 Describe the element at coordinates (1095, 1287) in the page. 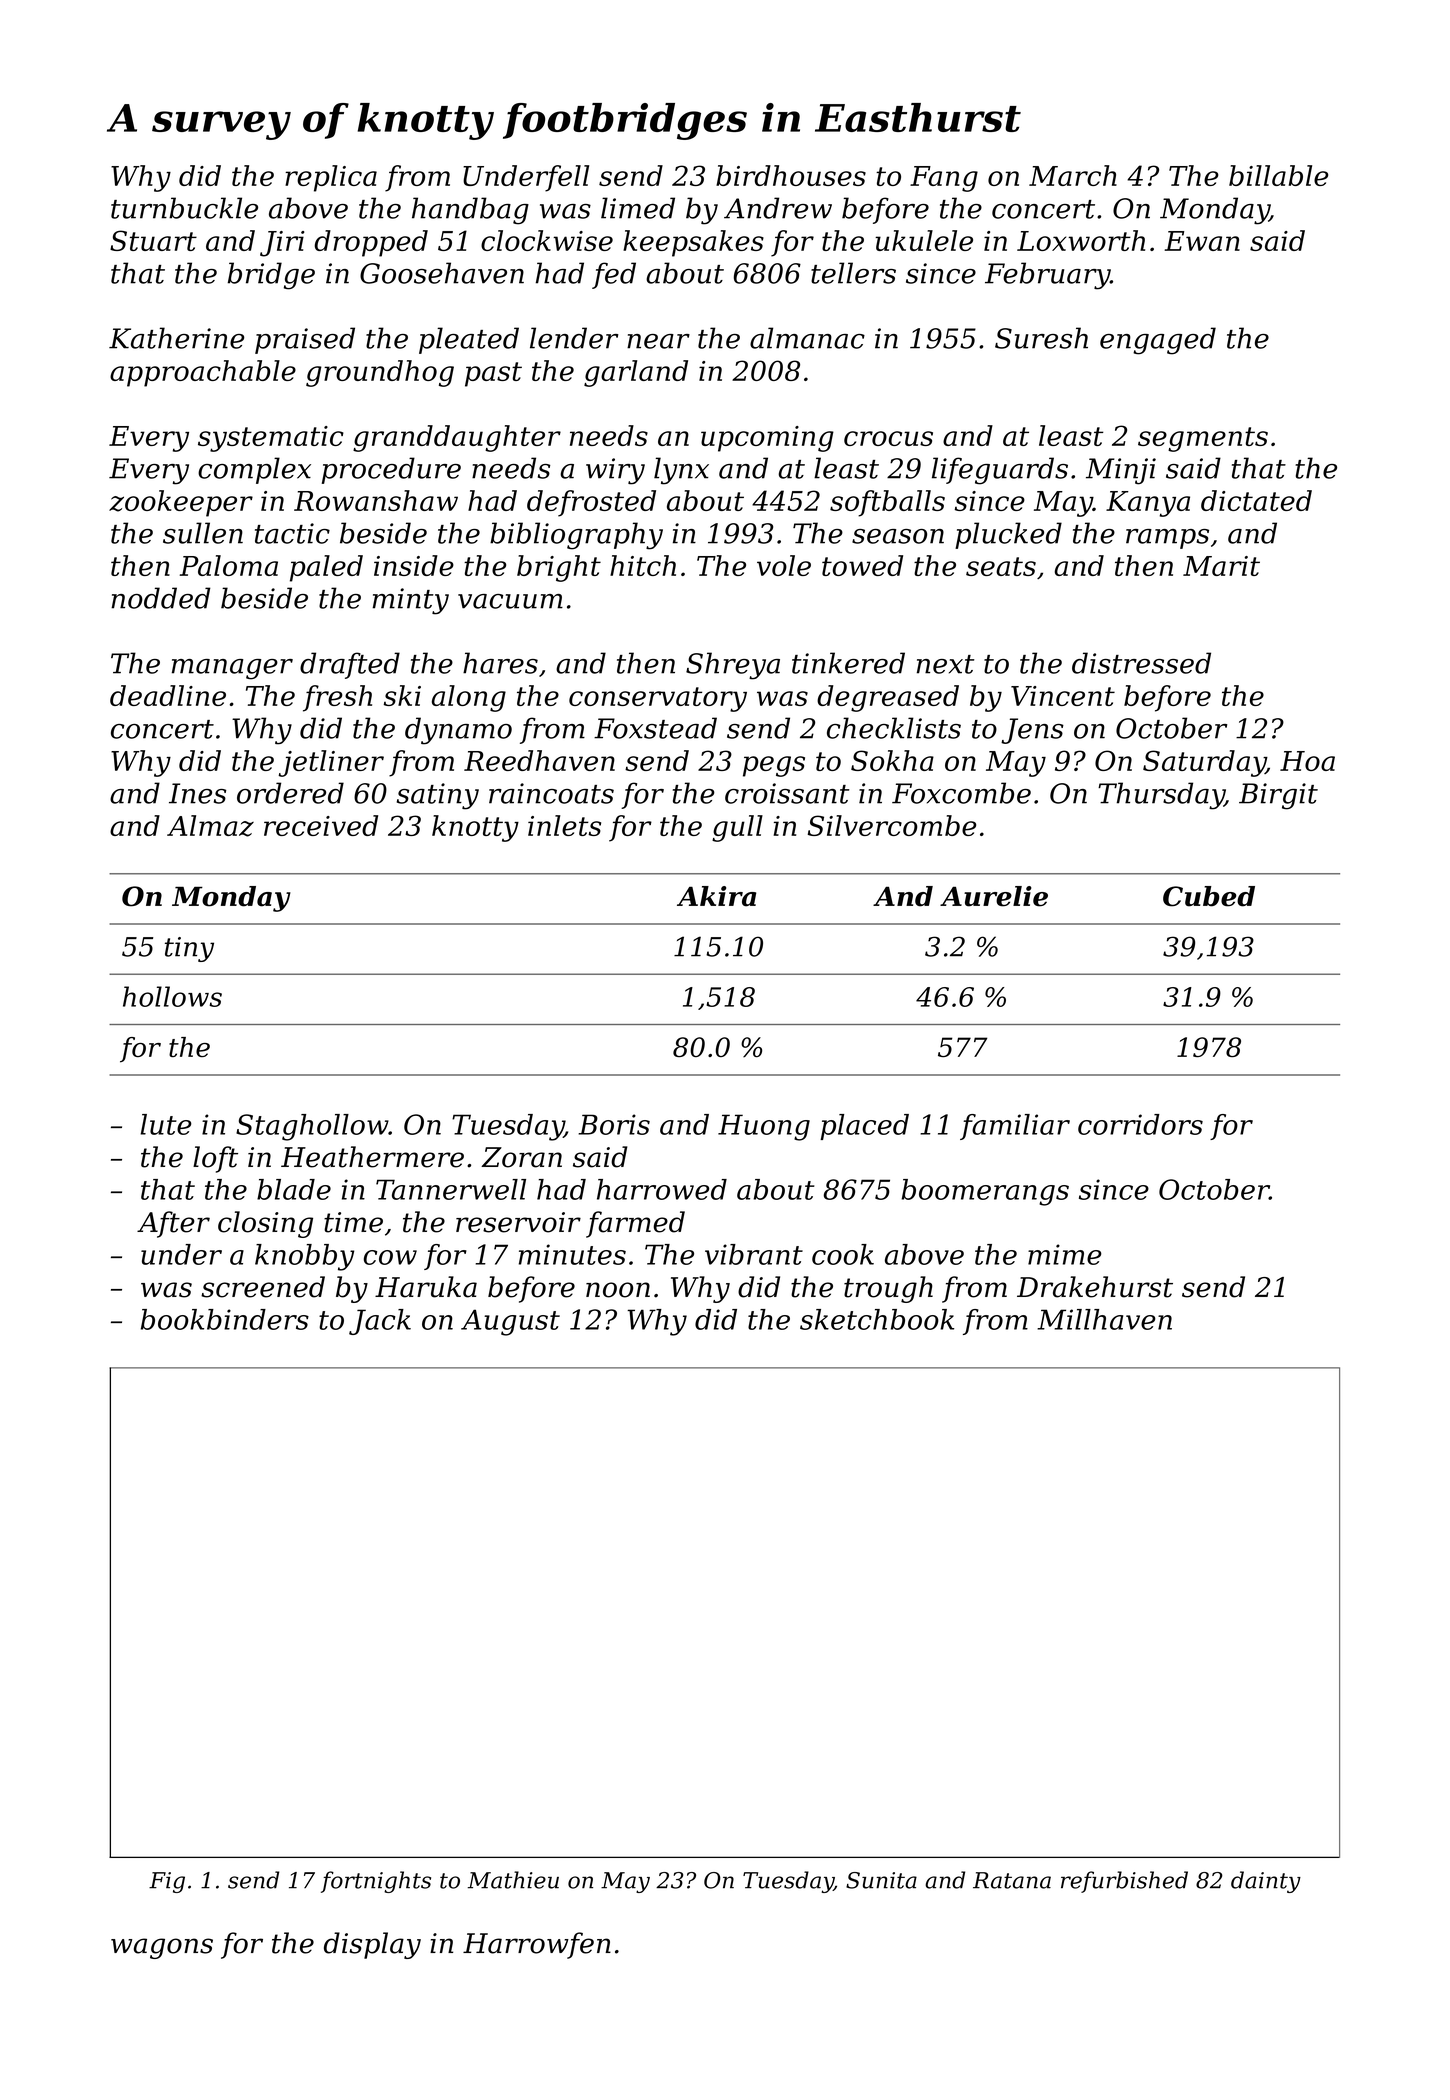

I see `Drakehurst` at that location.
